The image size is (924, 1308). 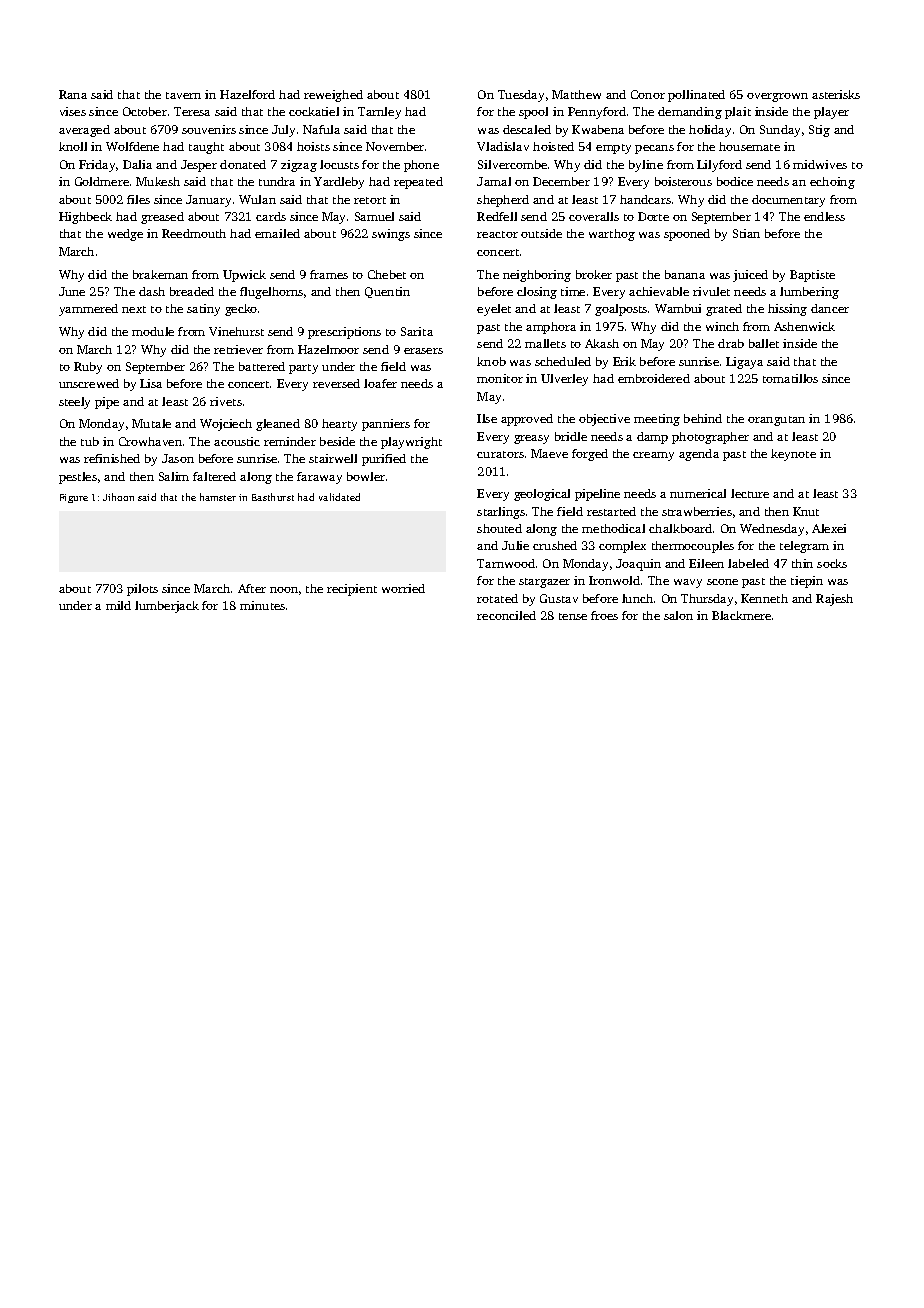 I want to click on spooned, so click(x=687, y=235).
